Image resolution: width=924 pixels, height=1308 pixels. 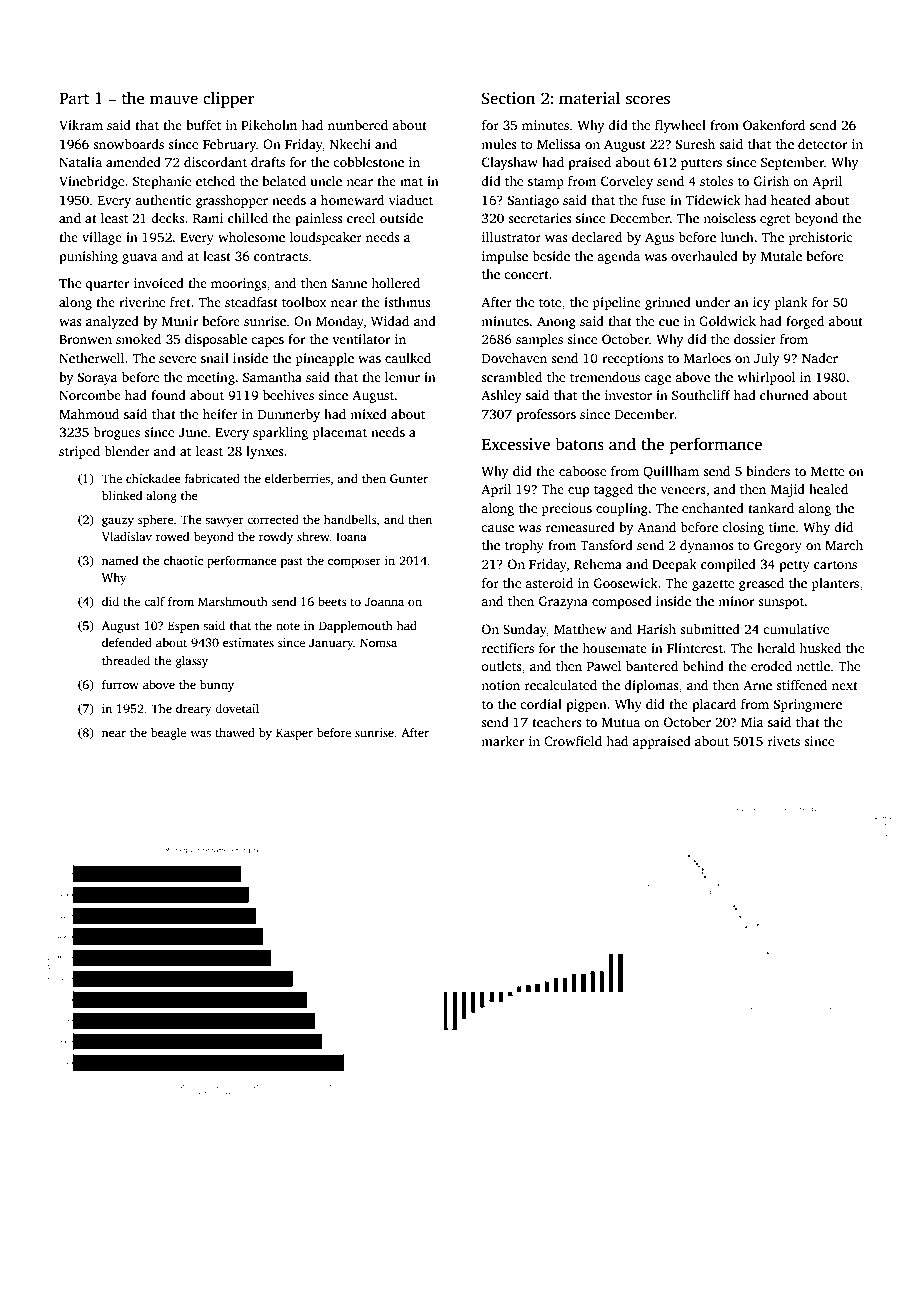 What do you see at coordinates (120, 684) in the screenshot?
I see `furrow` at bounding box center [120, 684].
